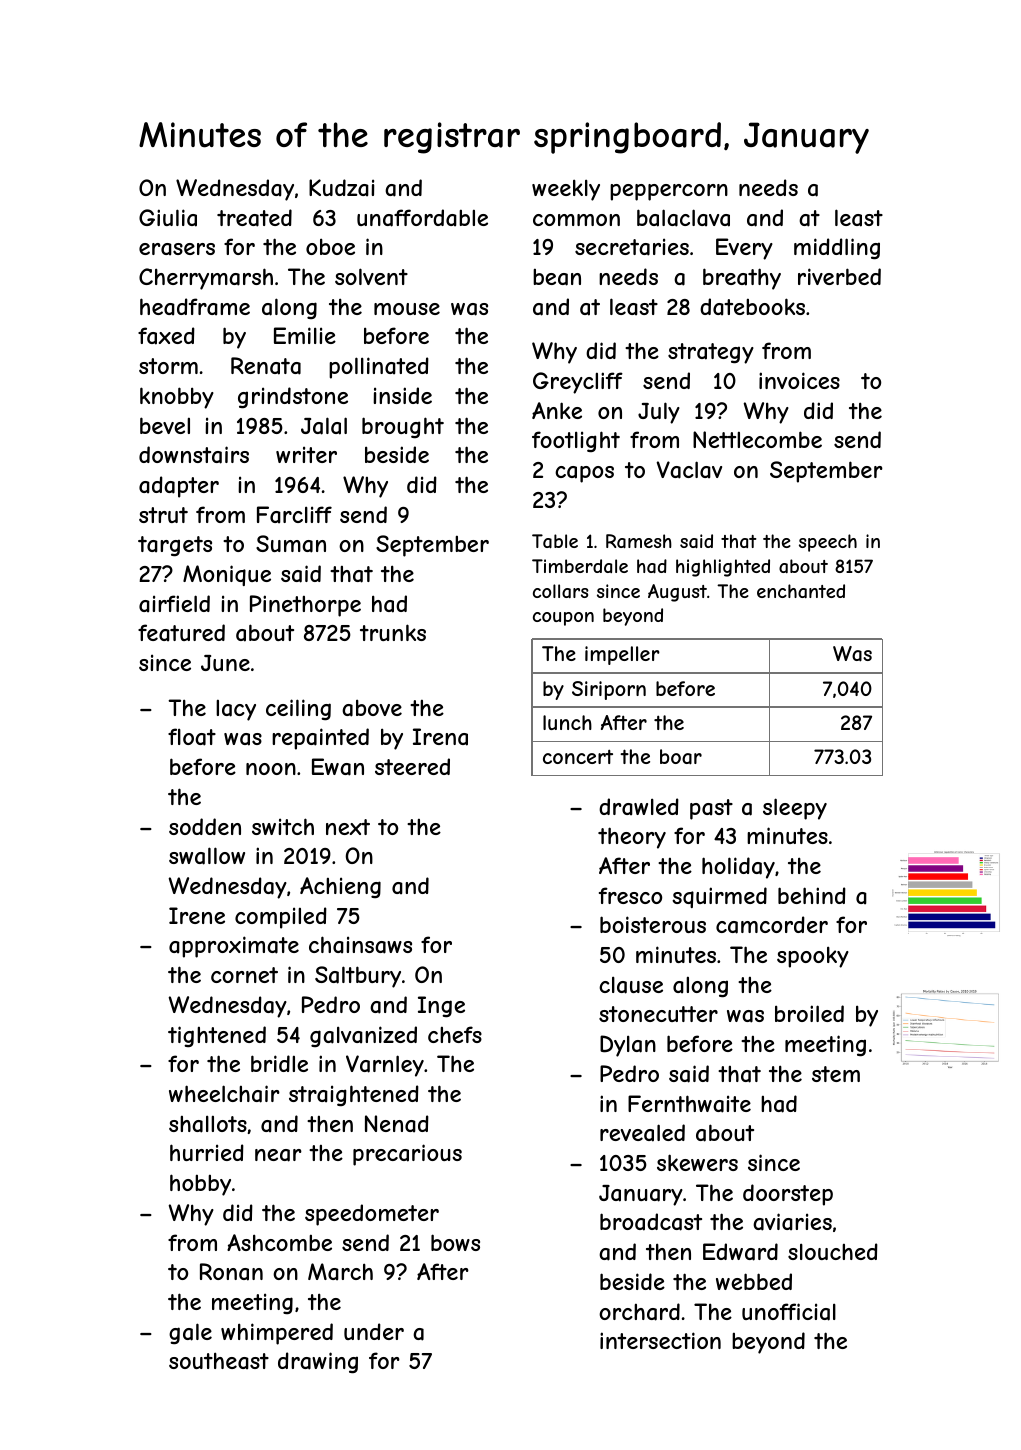 Image resolution: width=1021 pixels, height=1450 pixels. Describe the element at coordinates (340, 887) in the screenshot. I see `Achieng` at that location.
